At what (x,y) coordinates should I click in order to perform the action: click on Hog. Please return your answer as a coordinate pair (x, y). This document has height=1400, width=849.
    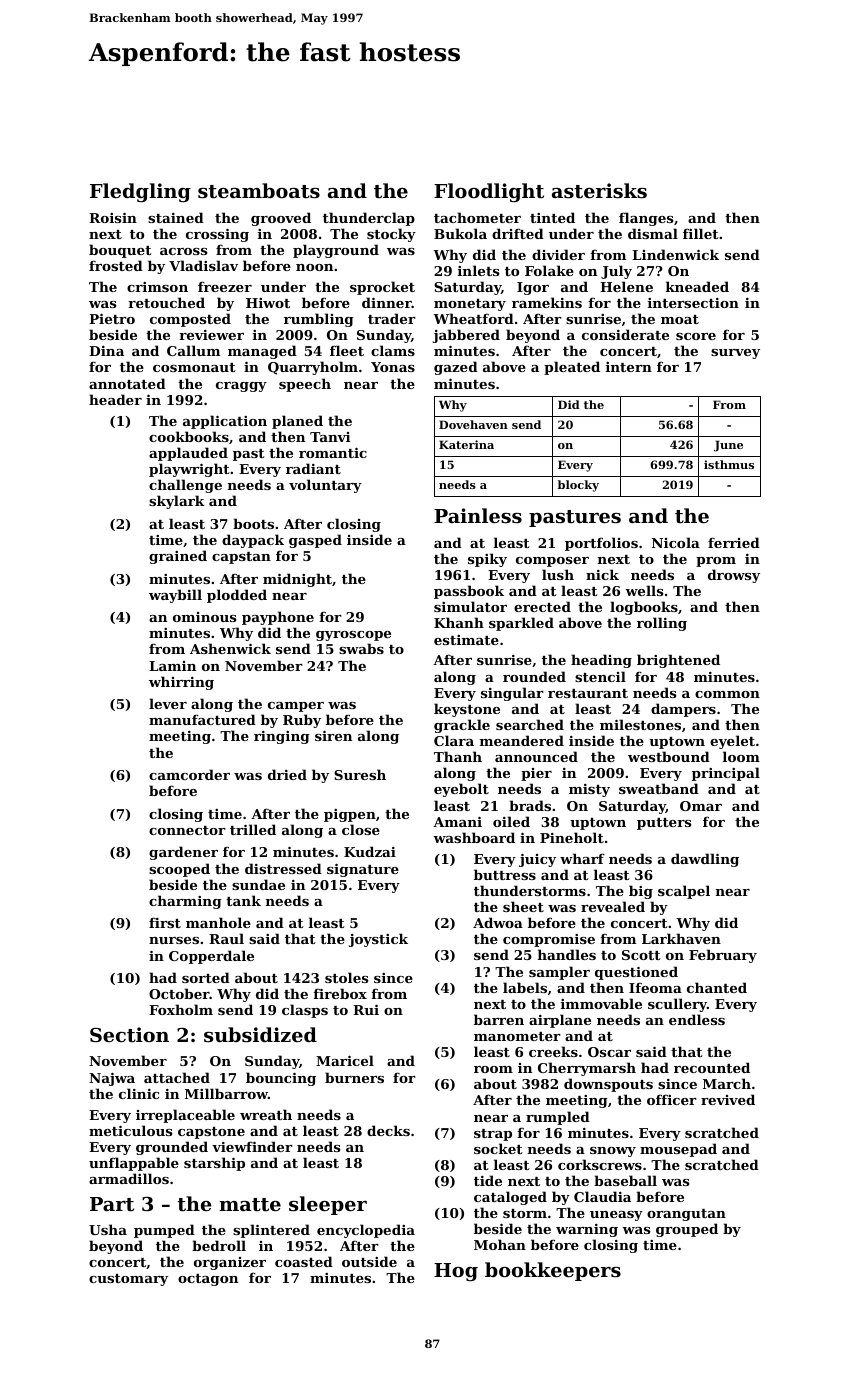
    Looking at the image, I should click on (456, 1272).
